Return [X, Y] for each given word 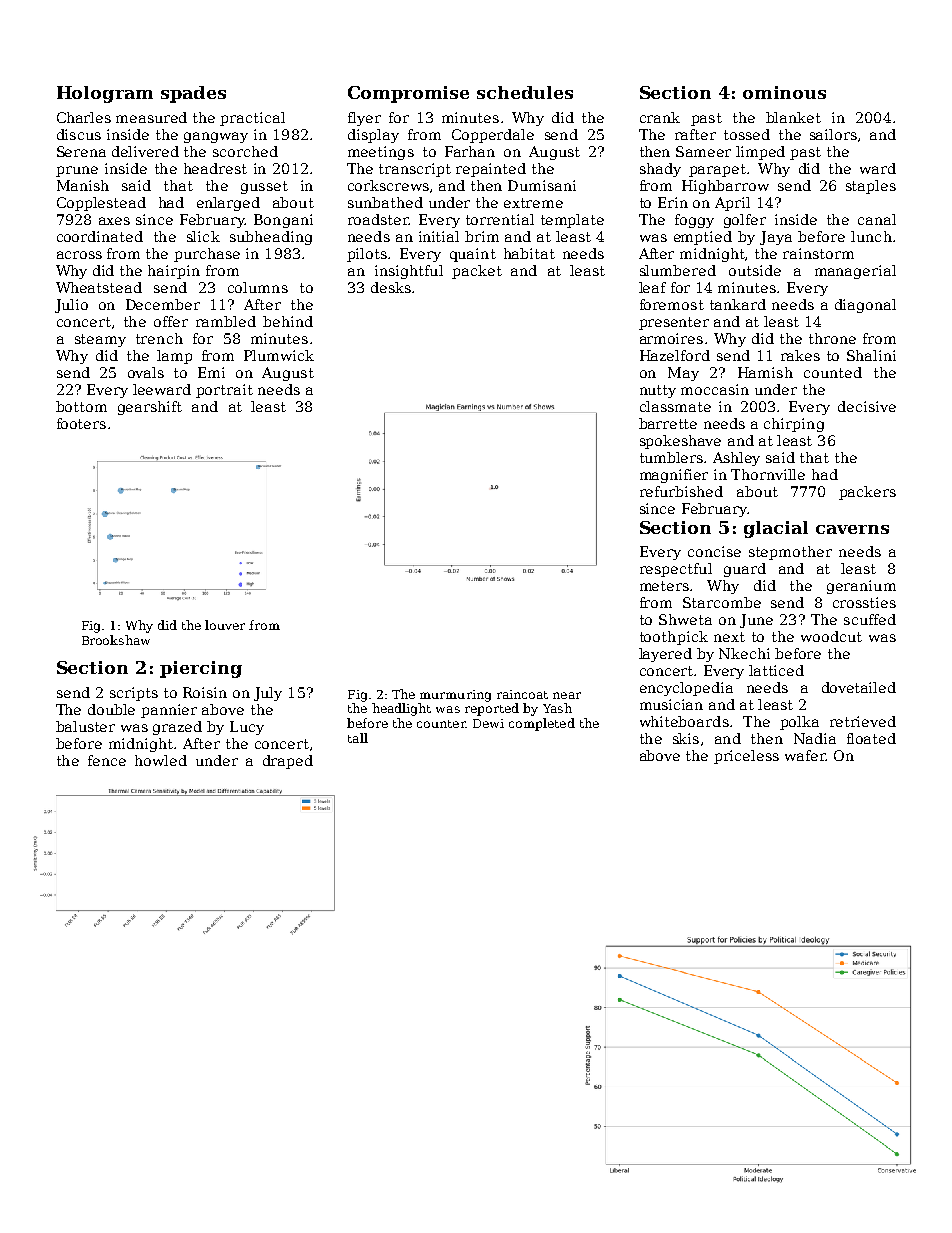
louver [225, 625]
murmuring [455, 696]
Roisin [205, 692]
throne [832, 338]
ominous [784, 92]
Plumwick [279, 355]
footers [81, 423]
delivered [145, 151]
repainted [491, 170]
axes [114, 221]
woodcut [831, 636]
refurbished [681, 491]
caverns [852, 529]
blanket [793, 117]
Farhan [470, 151]
